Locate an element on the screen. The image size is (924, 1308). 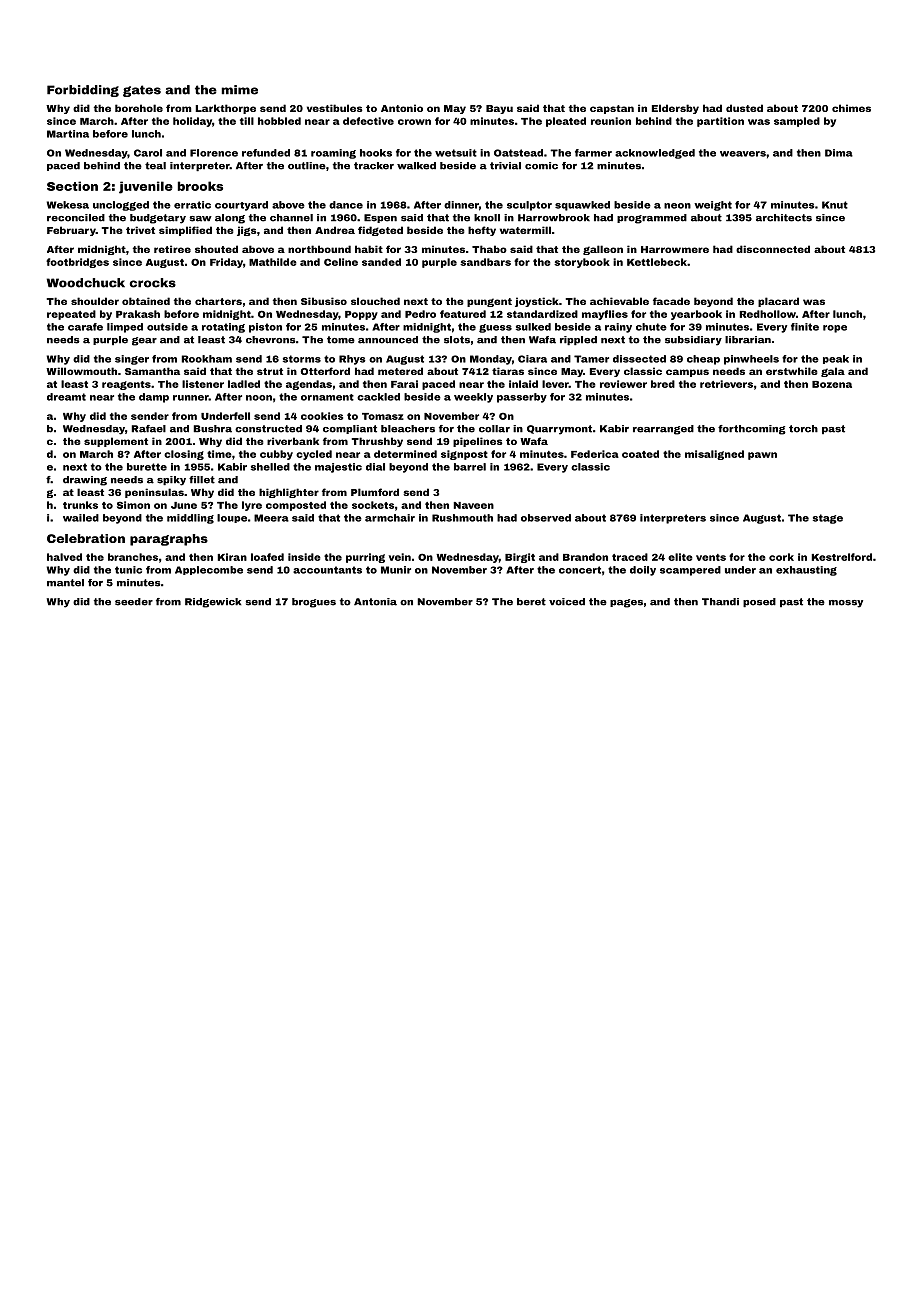
shoulder is located at coordinates (95, 301).
